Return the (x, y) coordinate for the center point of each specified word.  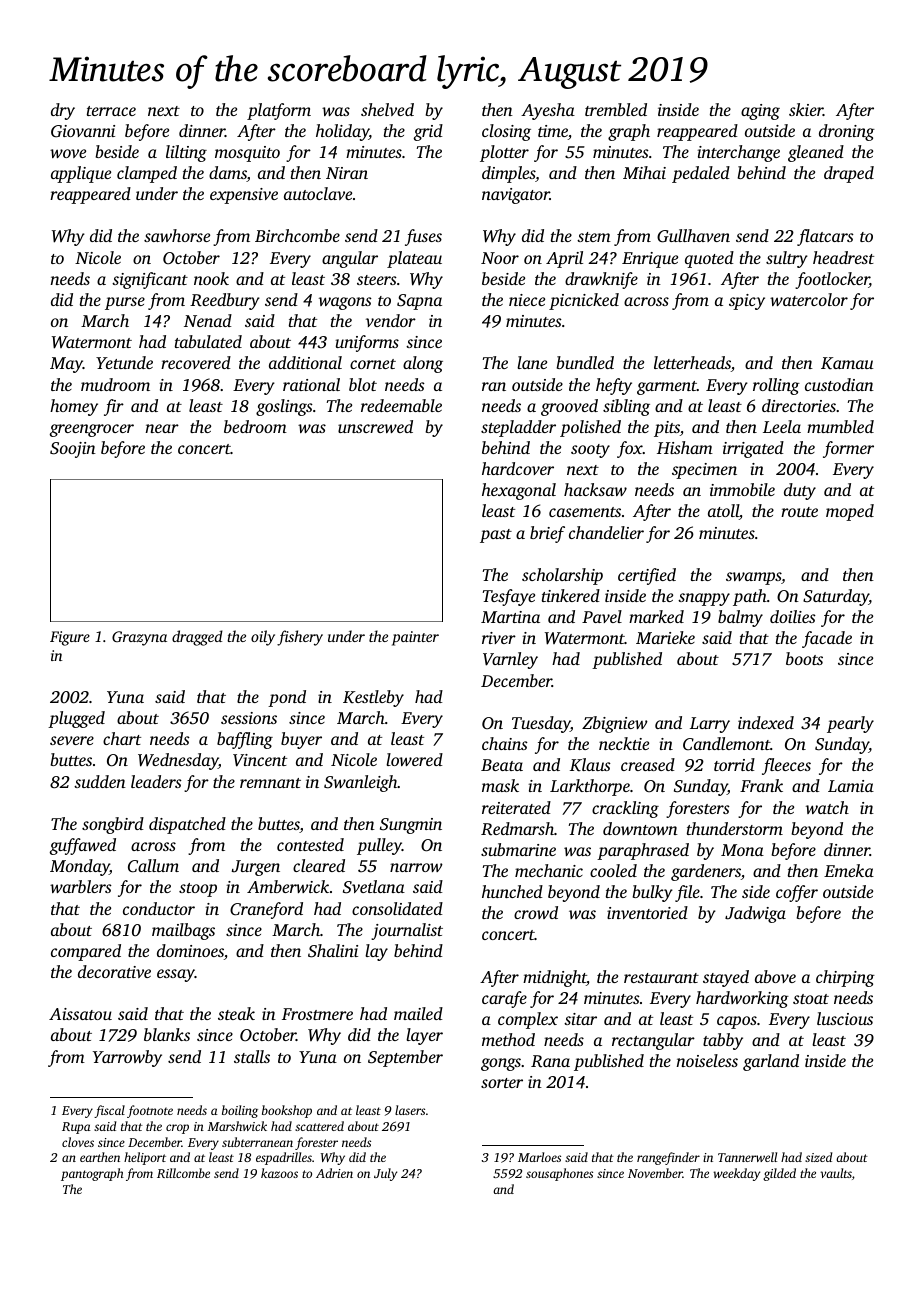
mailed (418, 1013)
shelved (387, 109)
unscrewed (375, 426)
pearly (850, 724)
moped (850, 512)
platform (279, 111)
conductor (159, 908)
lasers (410, 1110)
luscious (845, 1018)
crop (177, 1129)
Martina (510, 617)
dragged (197, 638)
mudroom (115, 384)
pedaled (701, 174)
